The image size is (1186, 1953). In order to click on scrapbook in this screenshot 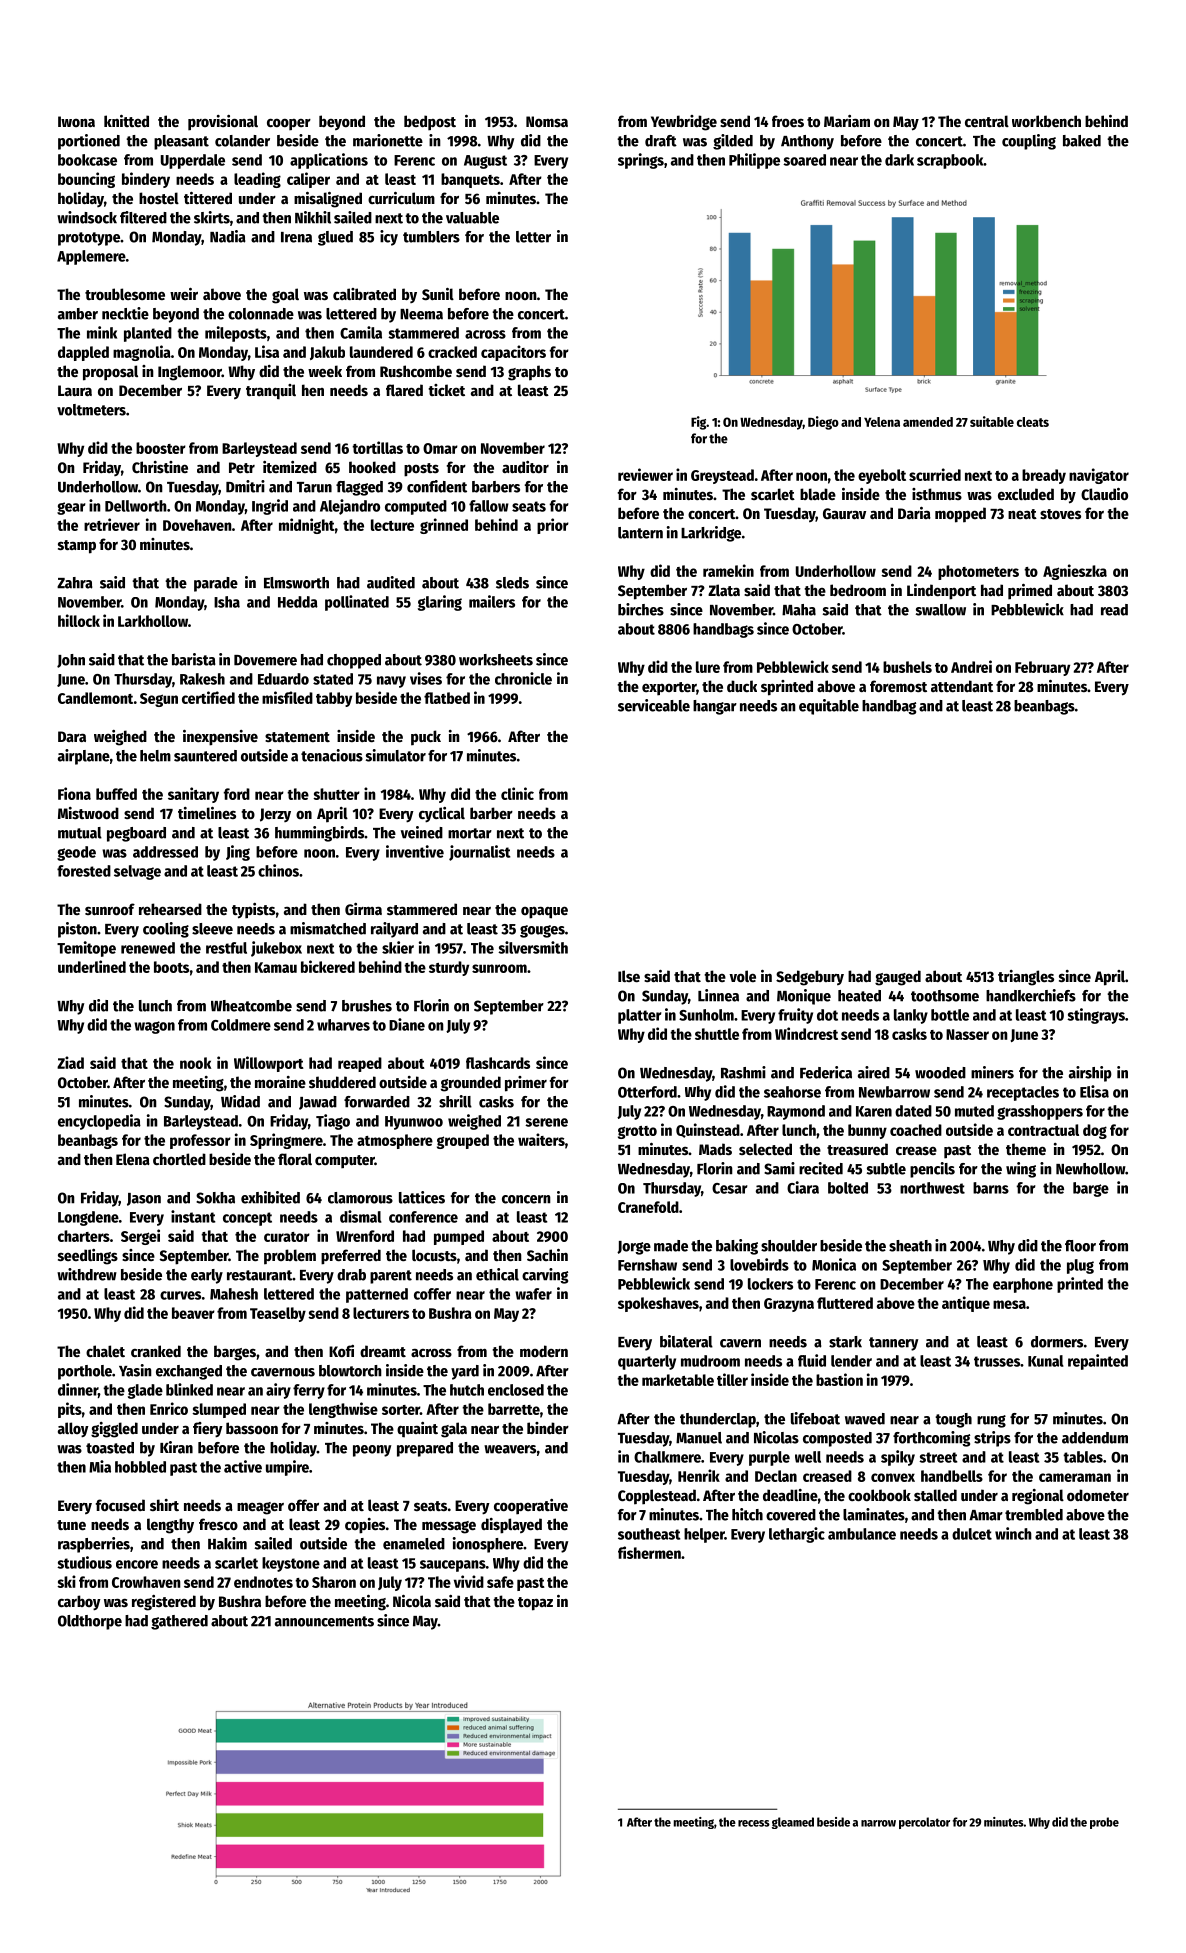, I will do `click(950, 161)`.
